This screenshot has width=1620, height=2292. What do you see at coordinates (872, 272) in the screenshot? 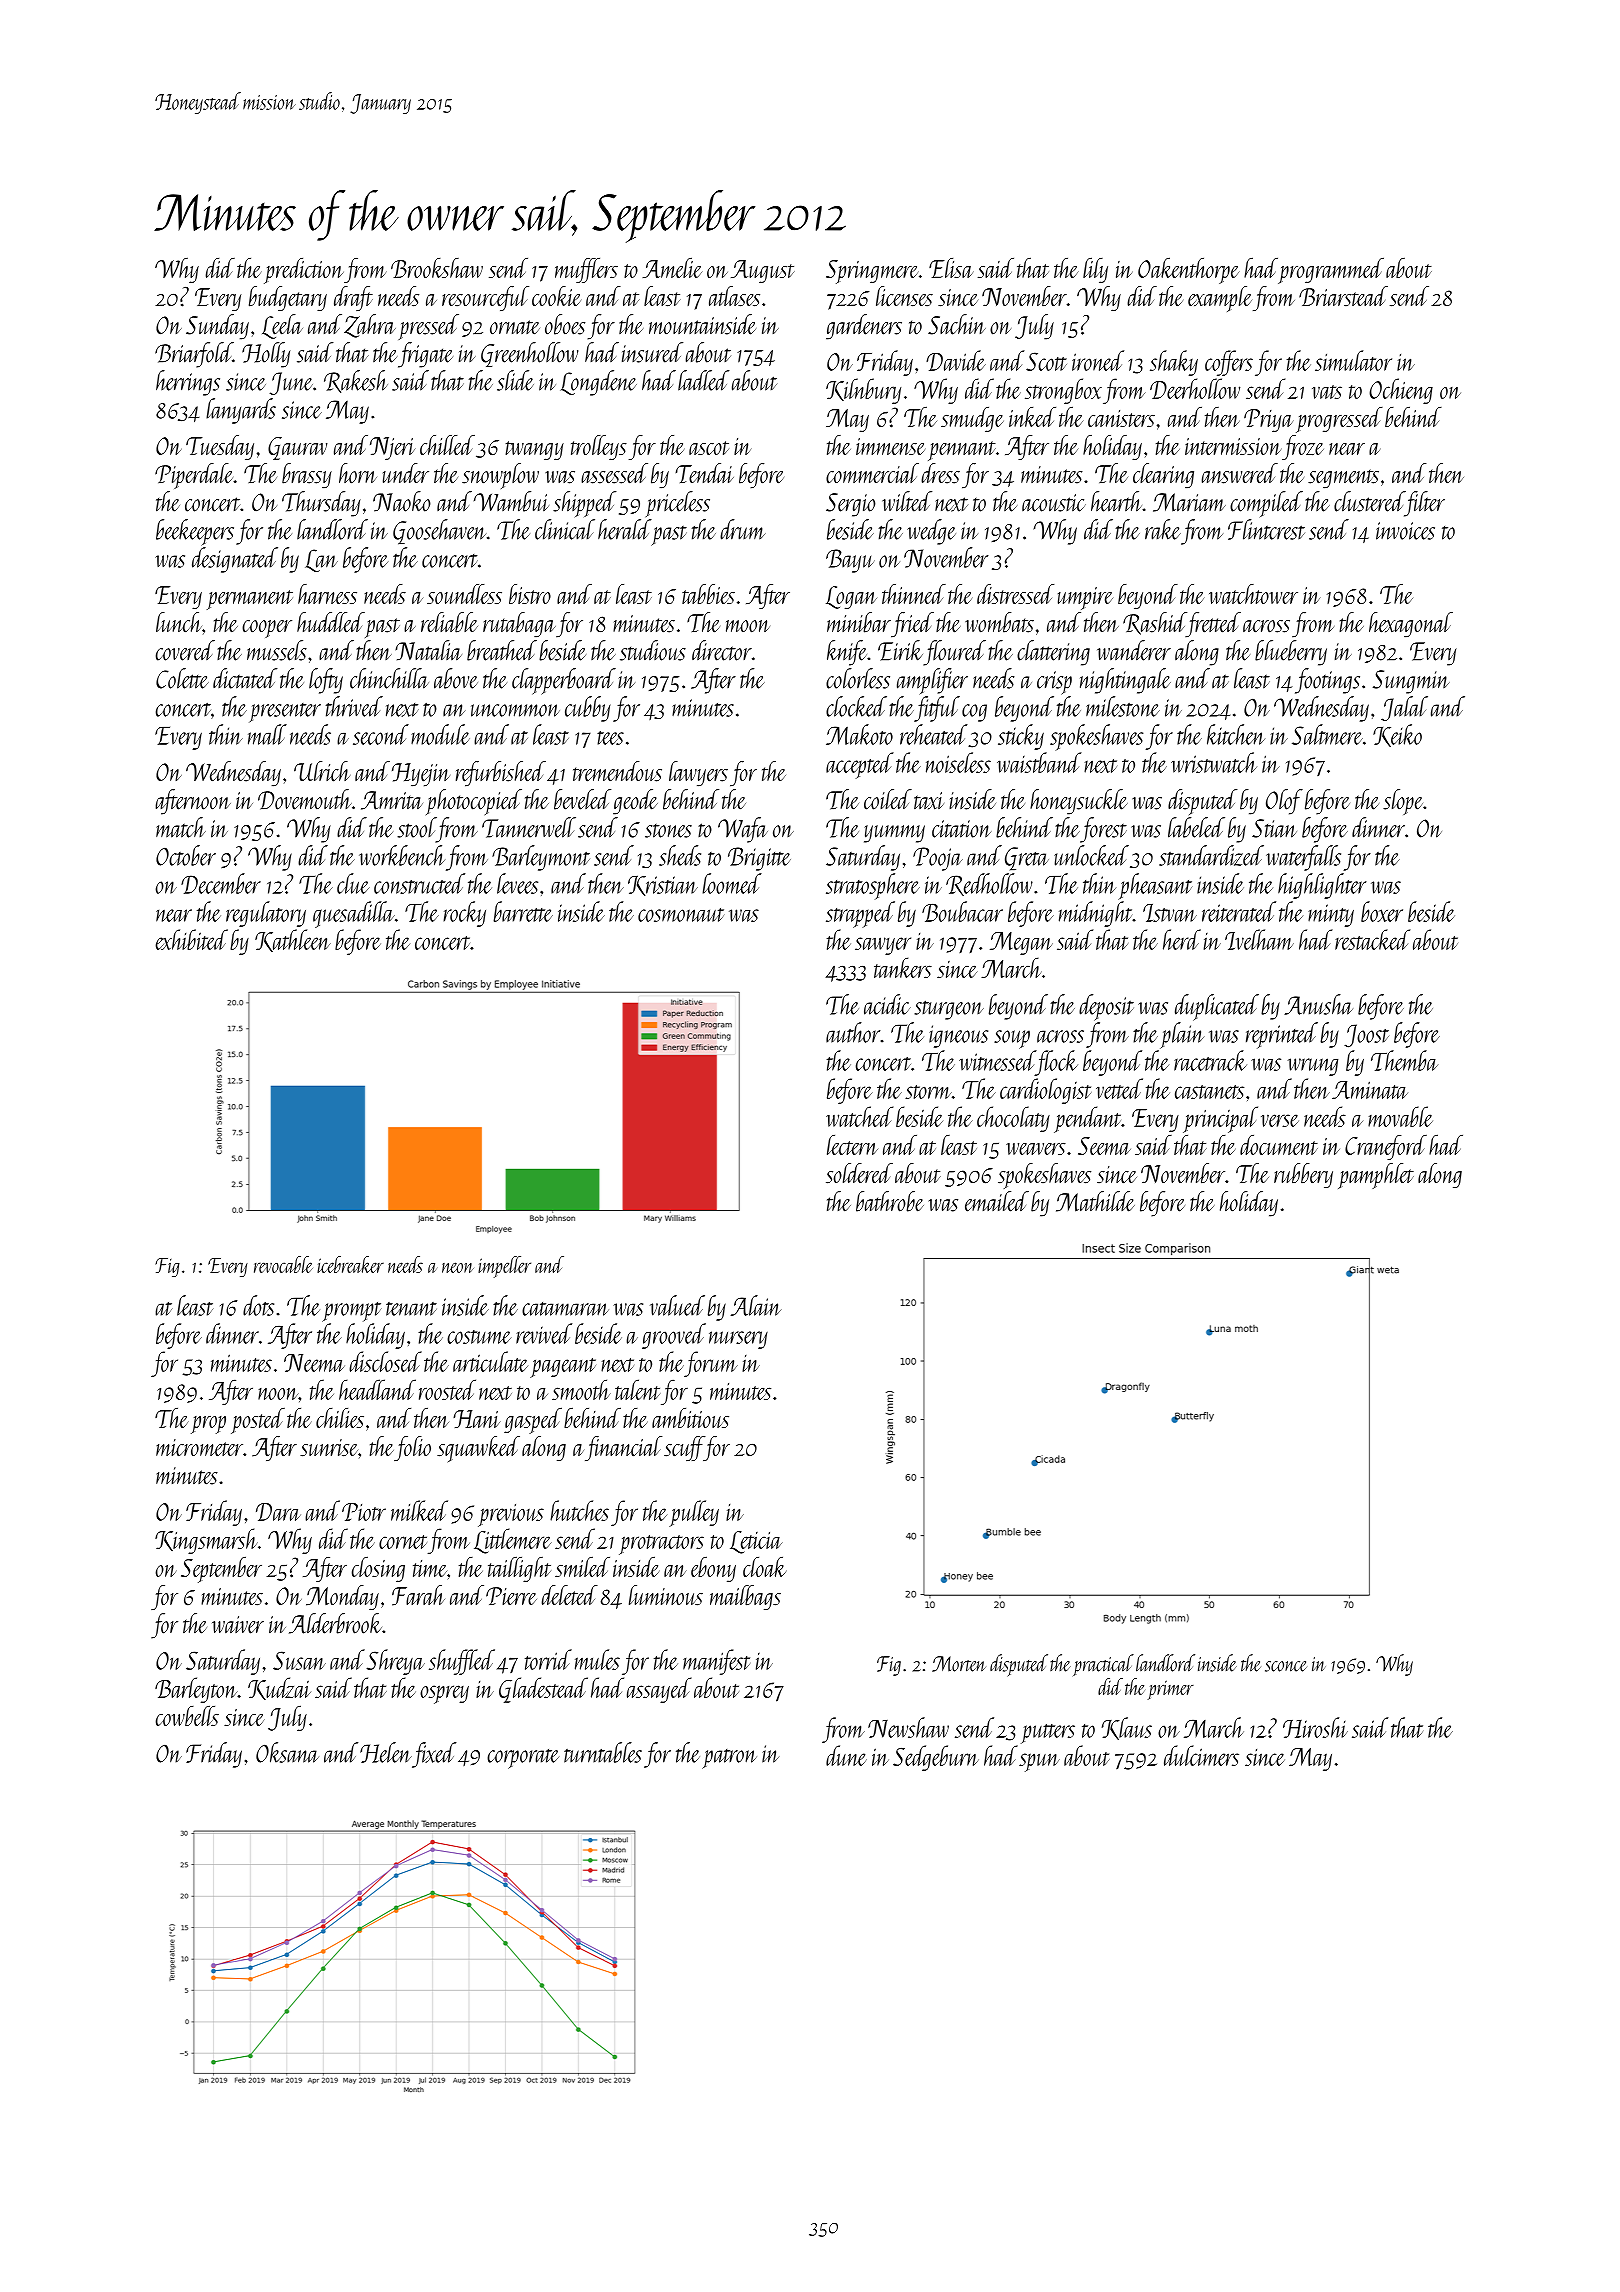
I see `Springmere` at bounding box center [872, 272].
